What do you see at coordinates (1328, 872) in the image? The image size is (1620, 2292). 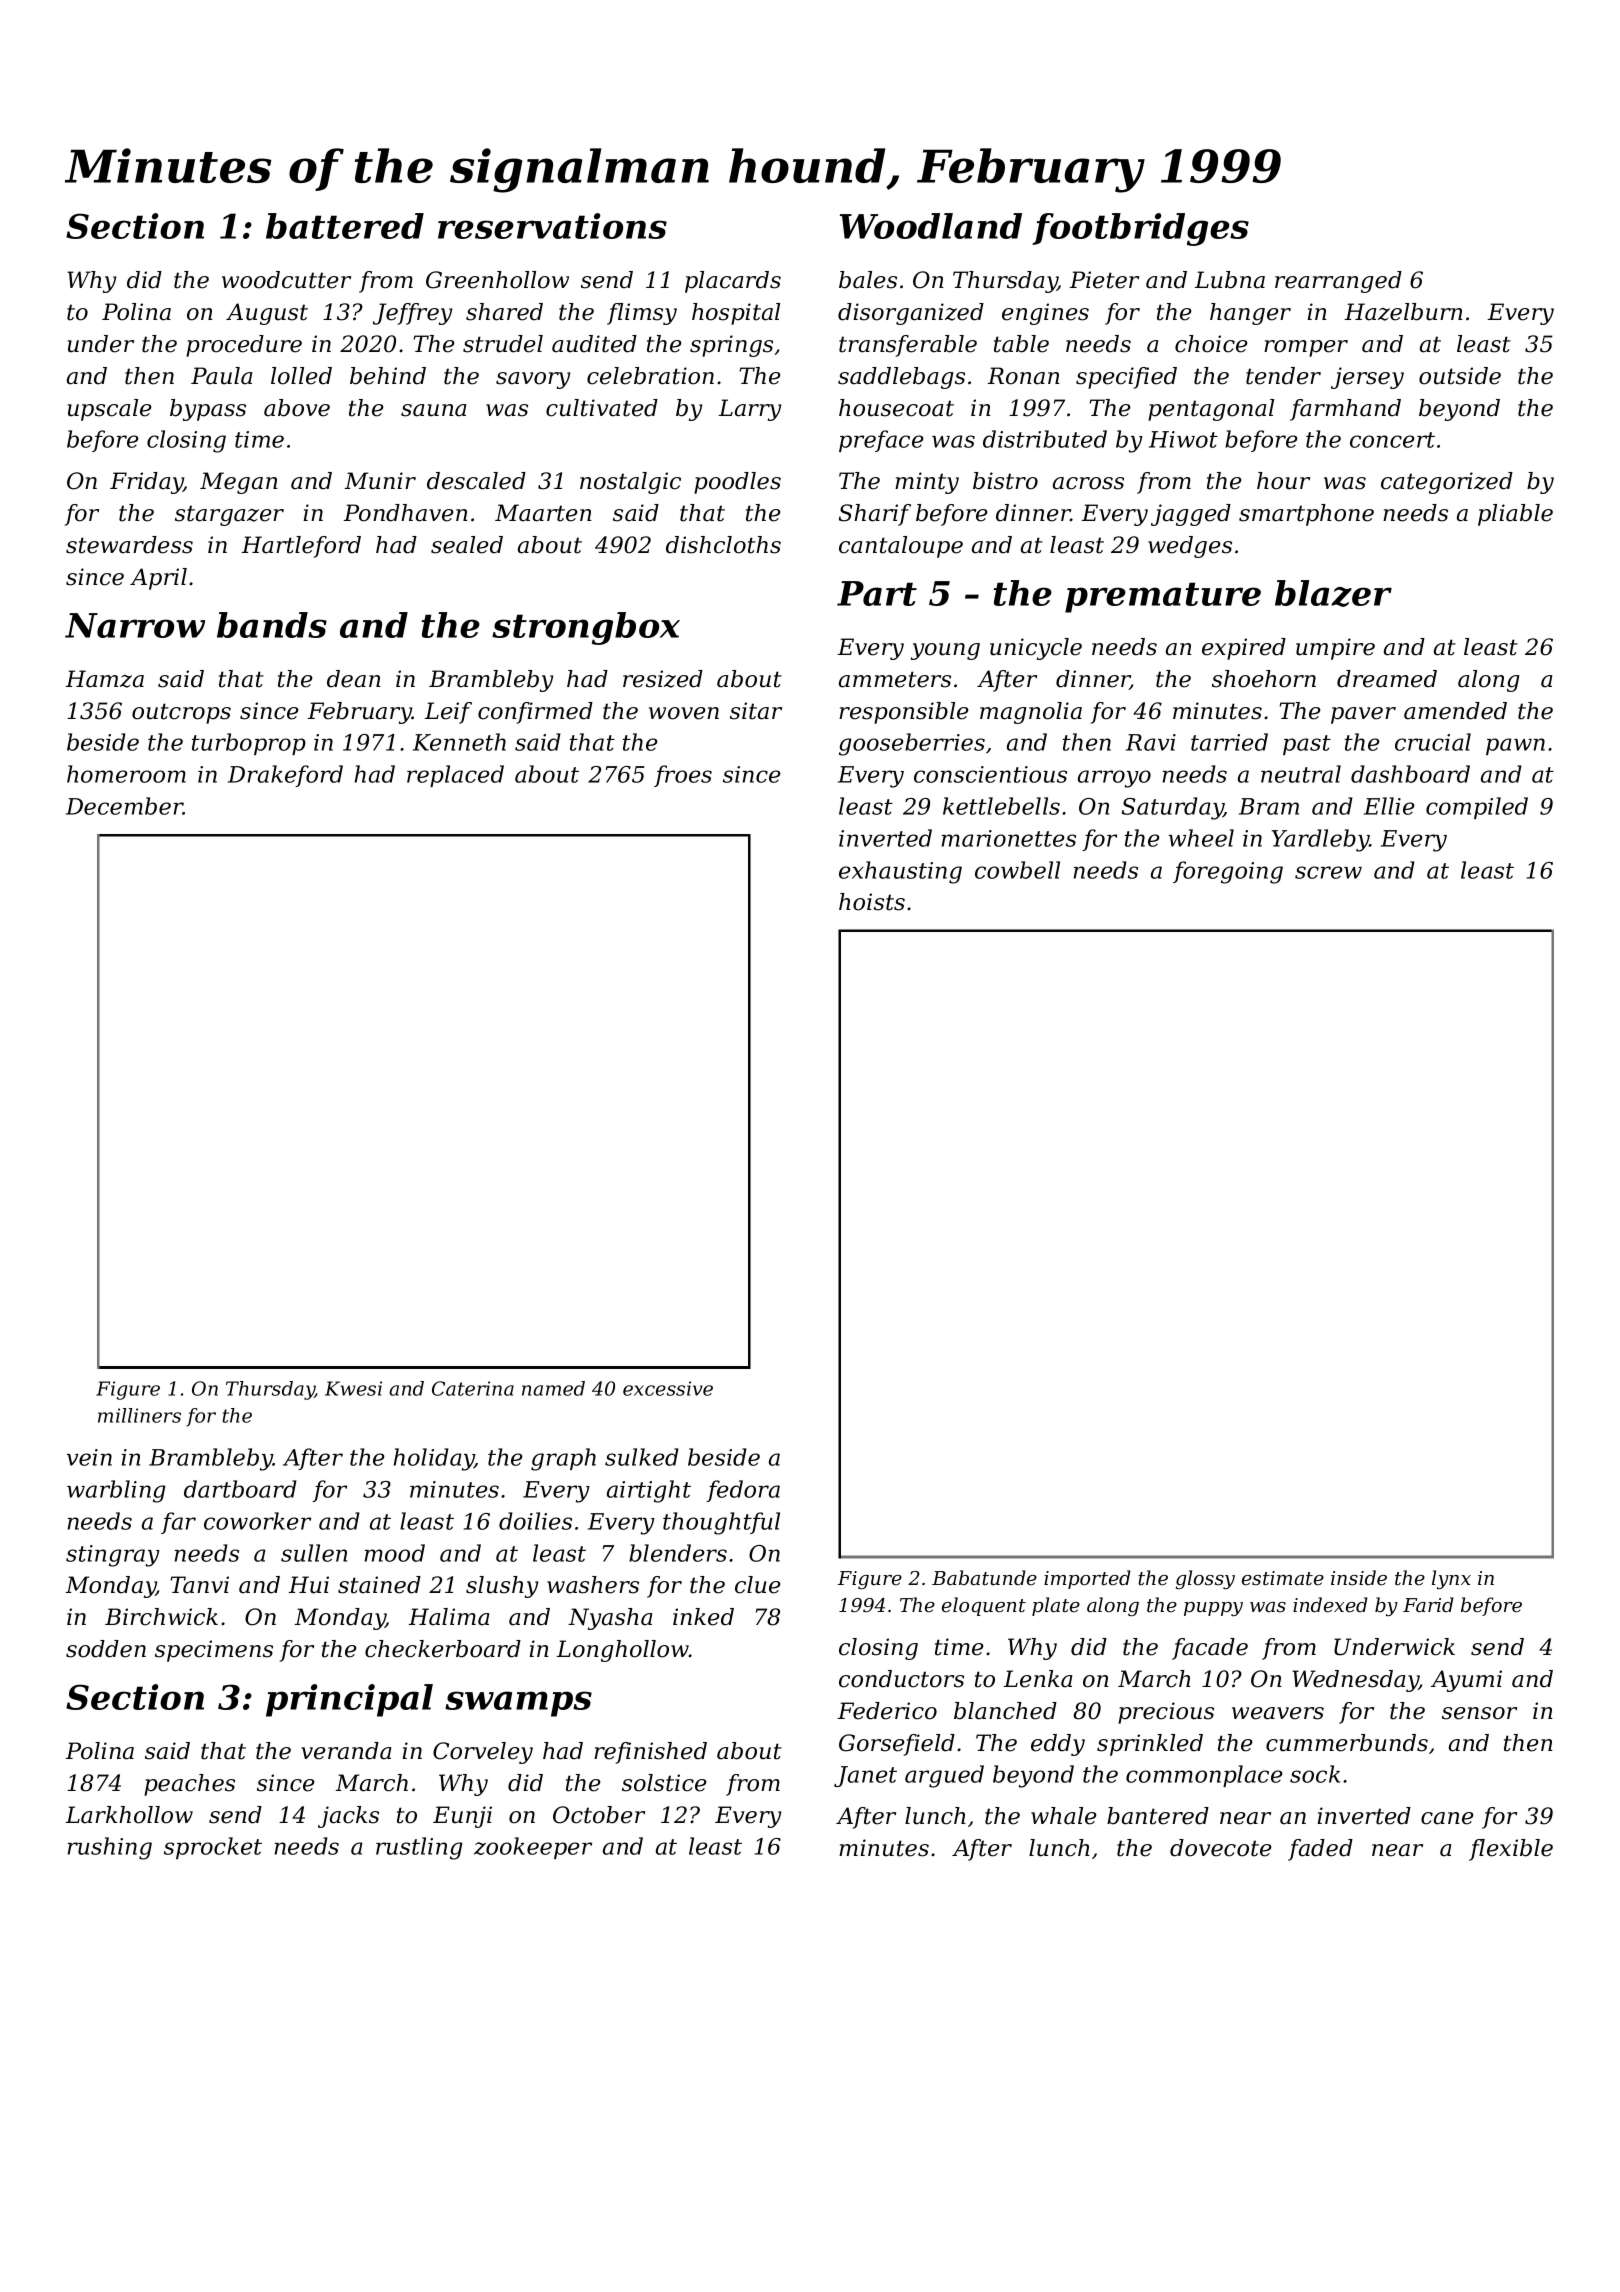 I see `screw` at bounding box center [1328, 872].
